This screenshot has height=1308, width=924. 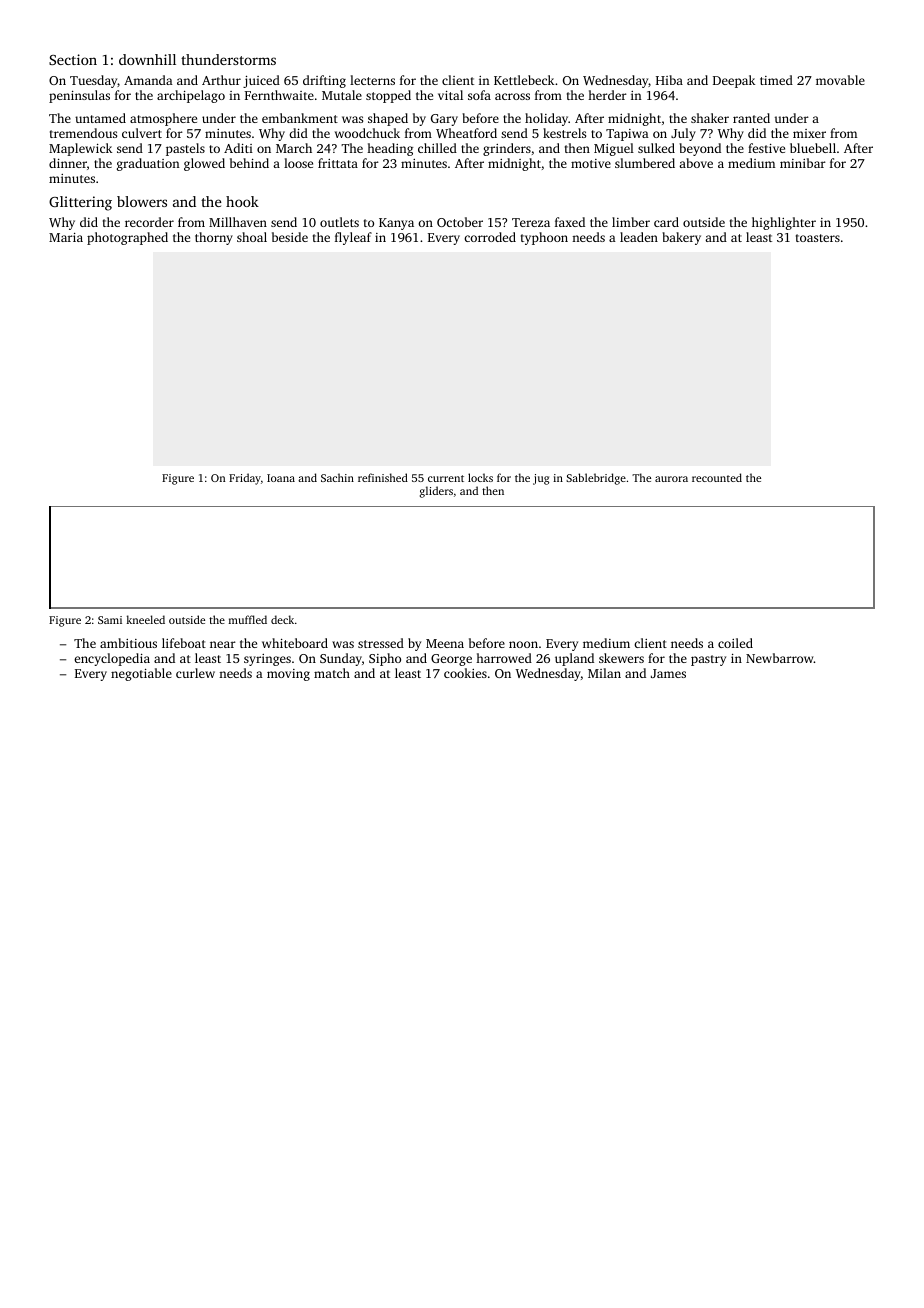 I want to click on aurora, so click(x=671, y=479).
